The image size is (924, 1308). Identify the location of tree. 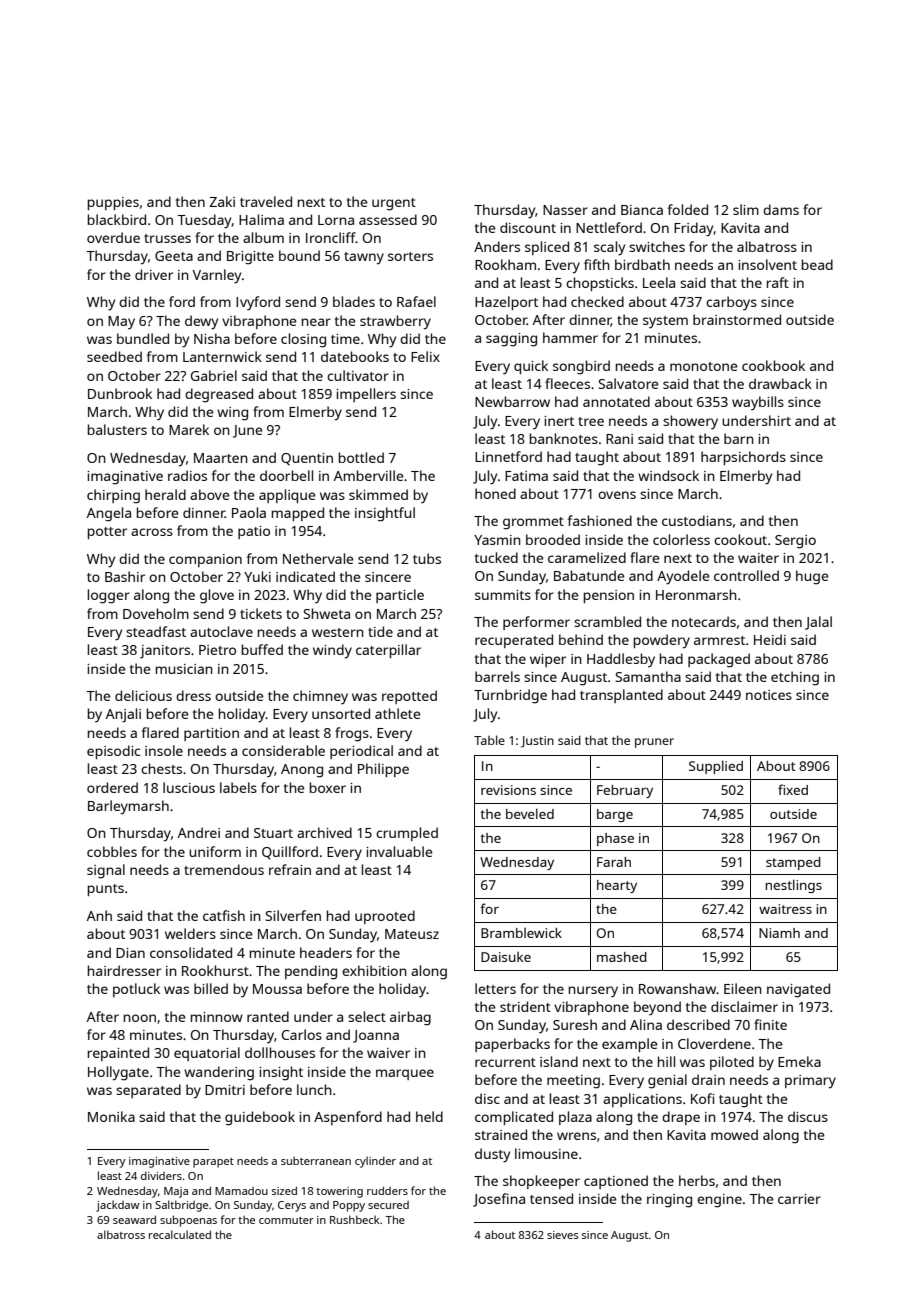
(591, 421).
